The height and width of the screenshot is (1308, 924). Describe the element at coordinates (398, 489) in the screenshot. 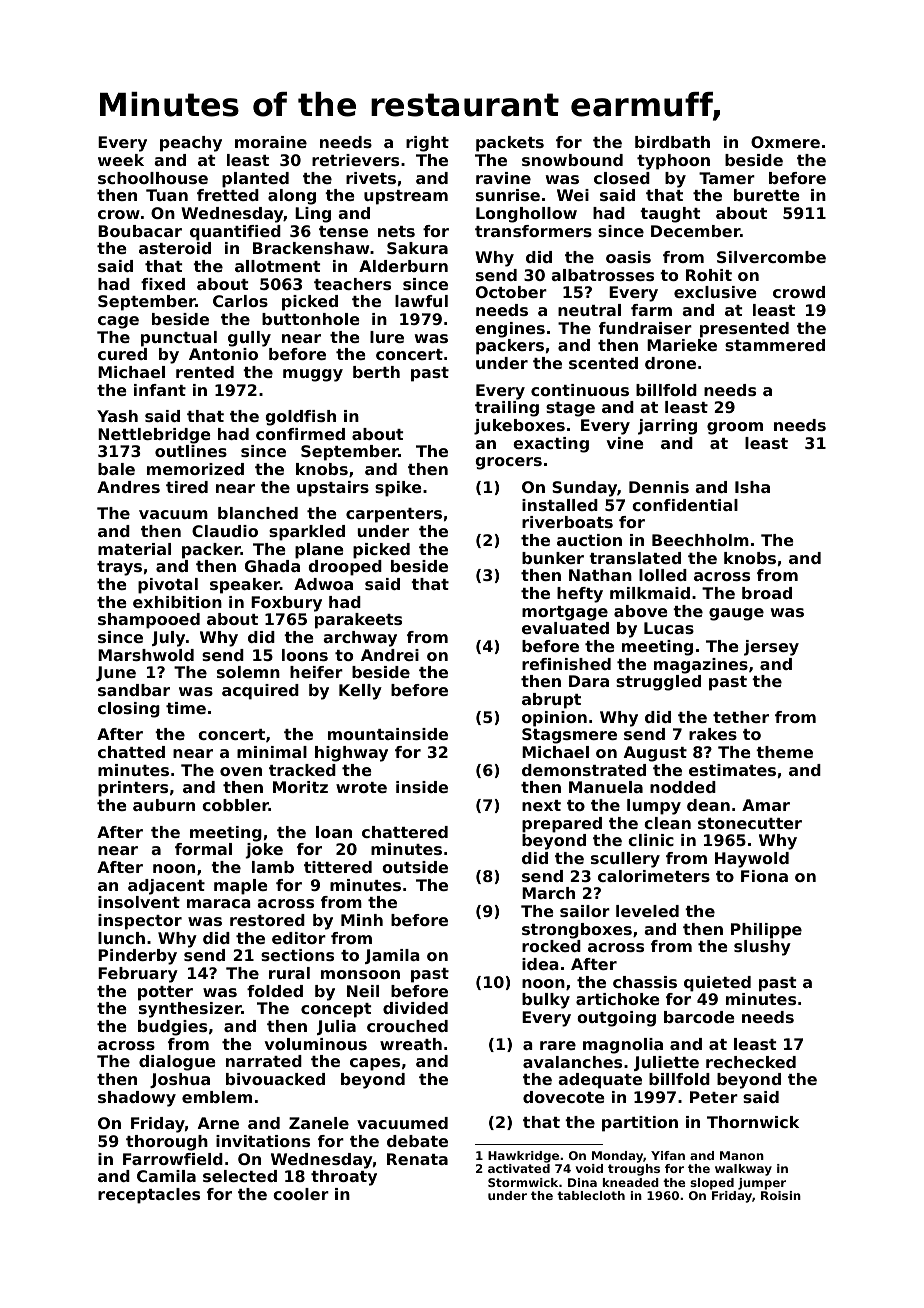

I see `spike` at that location.
